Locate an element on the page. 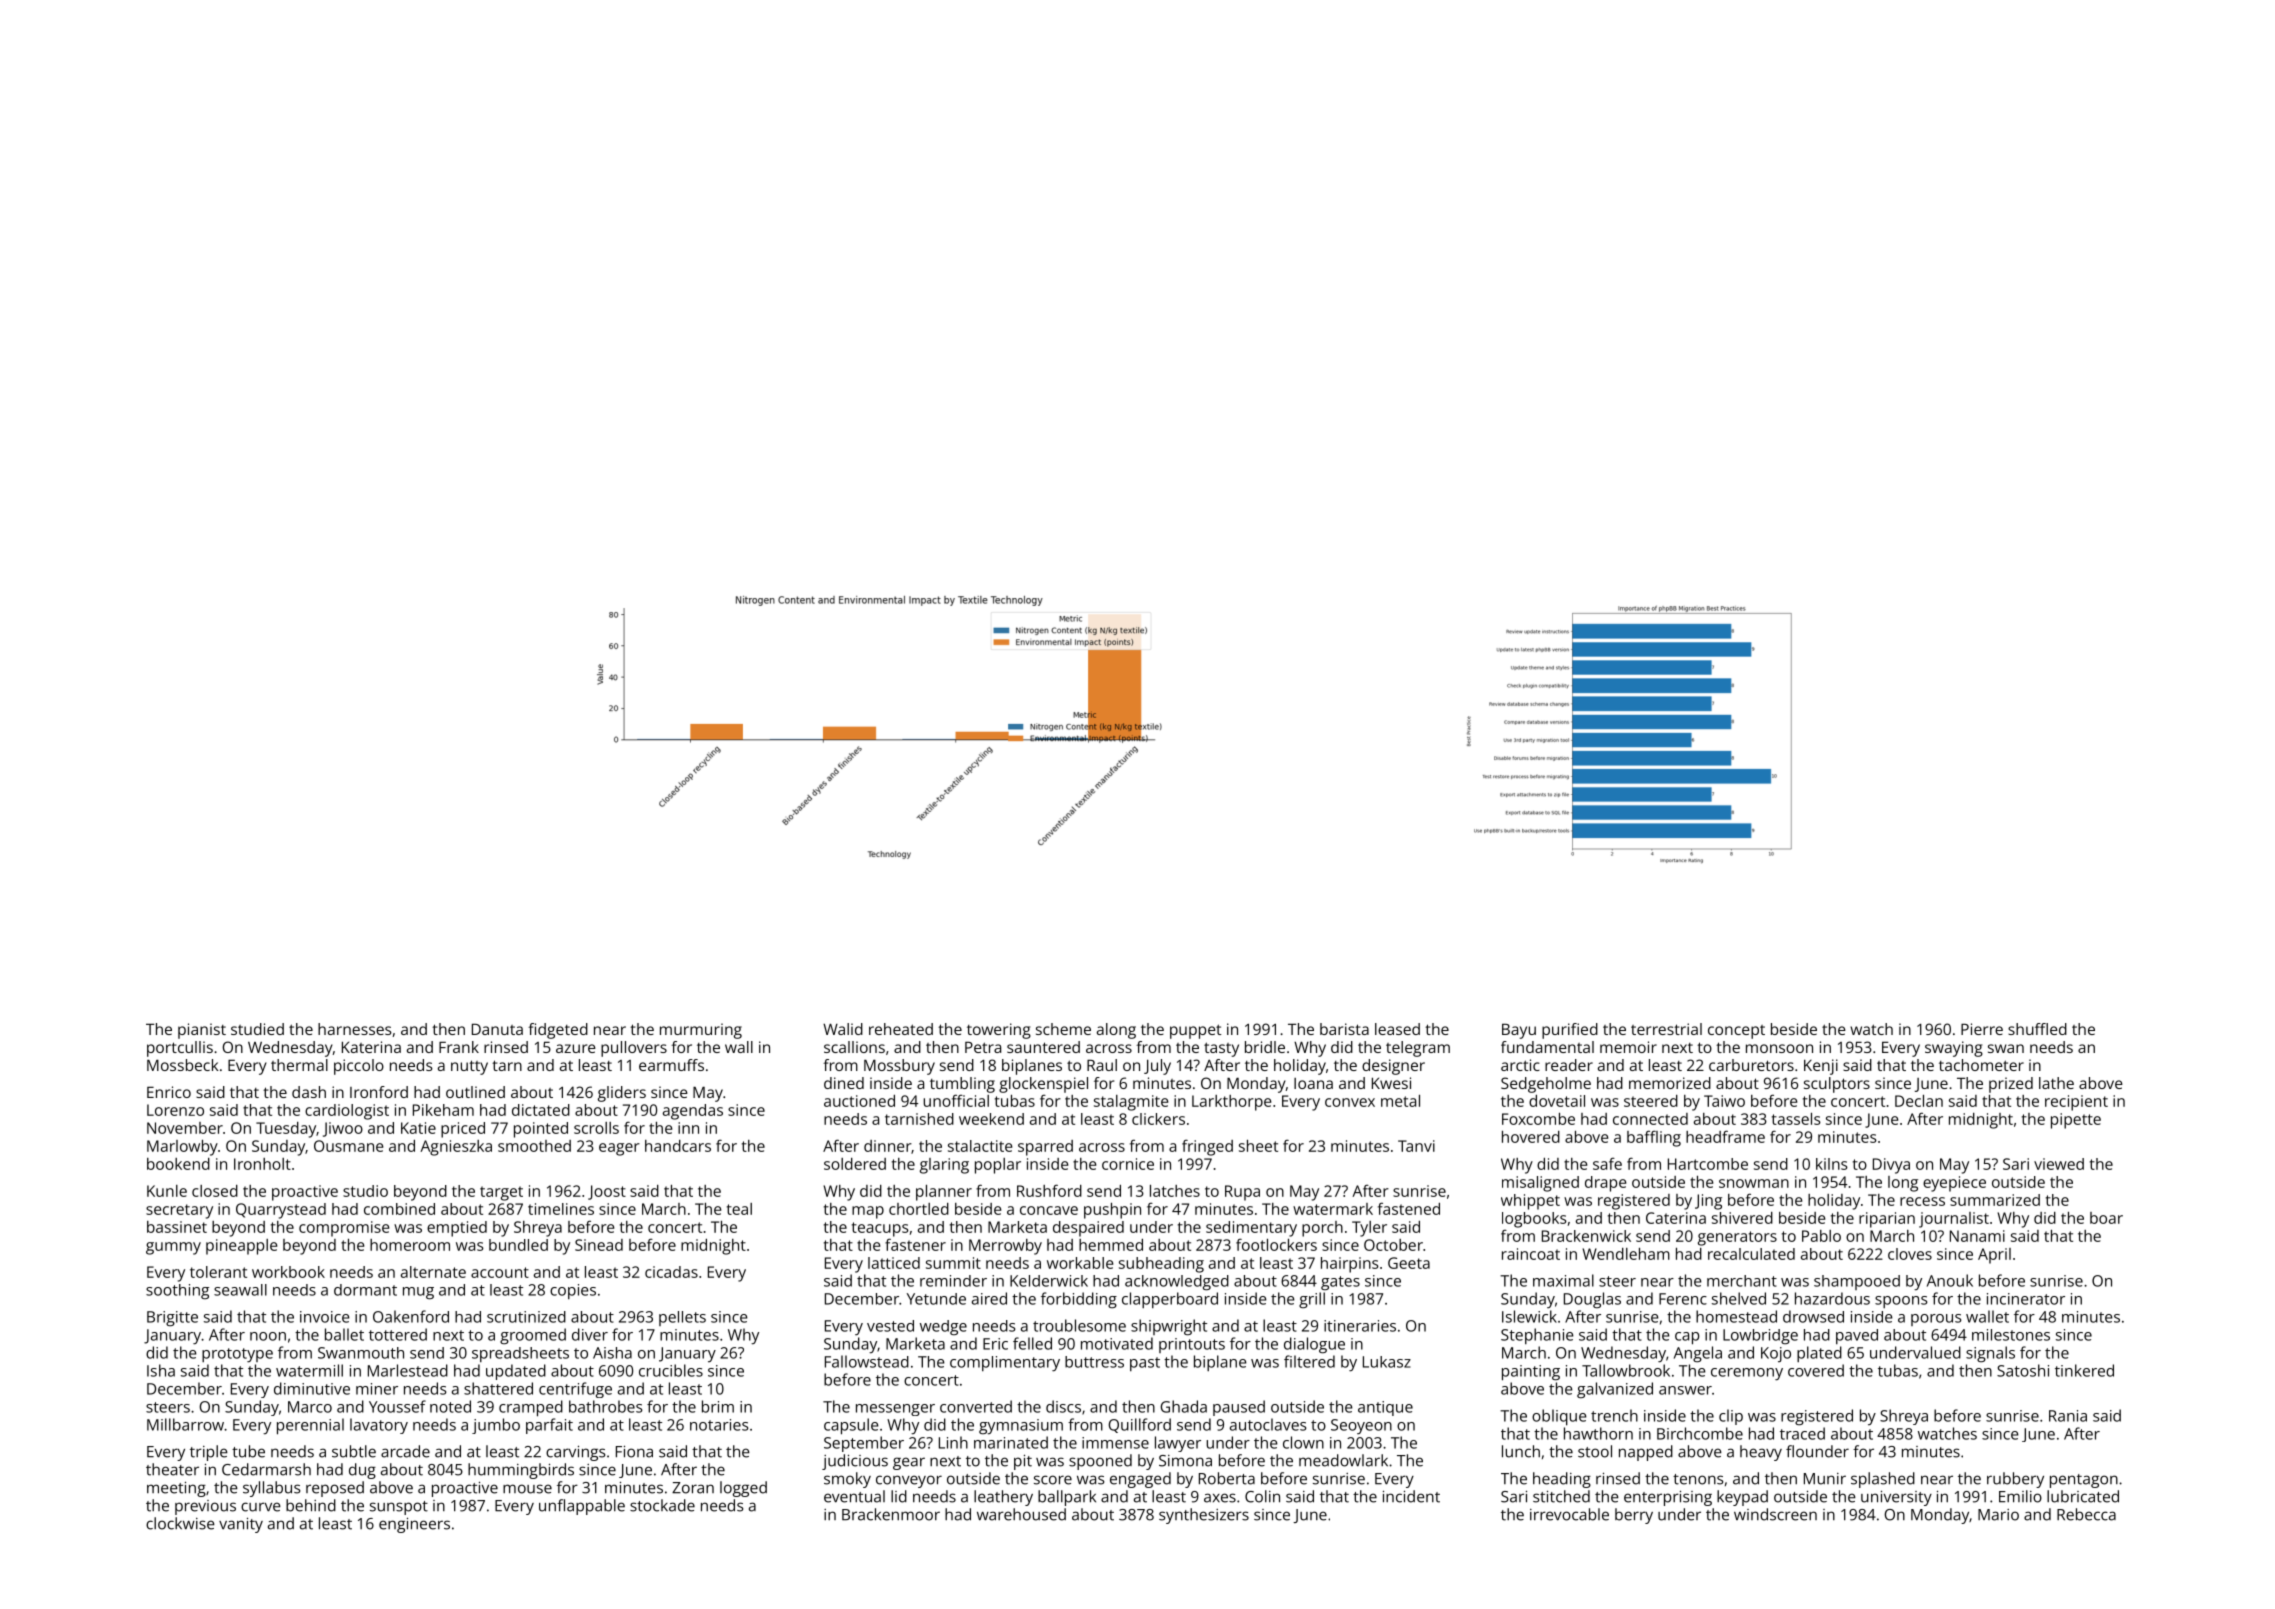 This image has width=2275, height=1609. sunspot is located at coordinates (399, 1508).
